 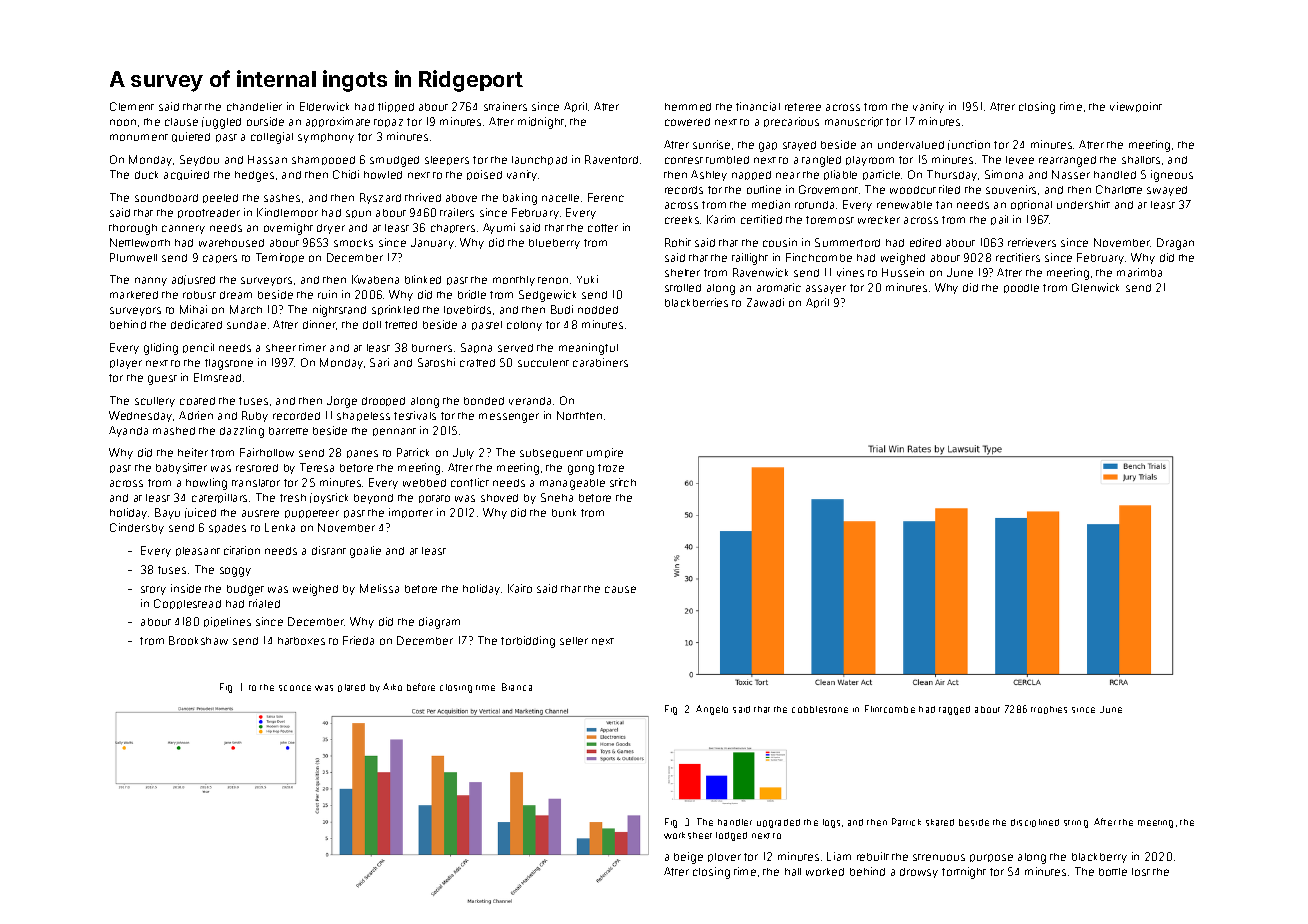 I want to click on logs, so click(x=831, y=823).
